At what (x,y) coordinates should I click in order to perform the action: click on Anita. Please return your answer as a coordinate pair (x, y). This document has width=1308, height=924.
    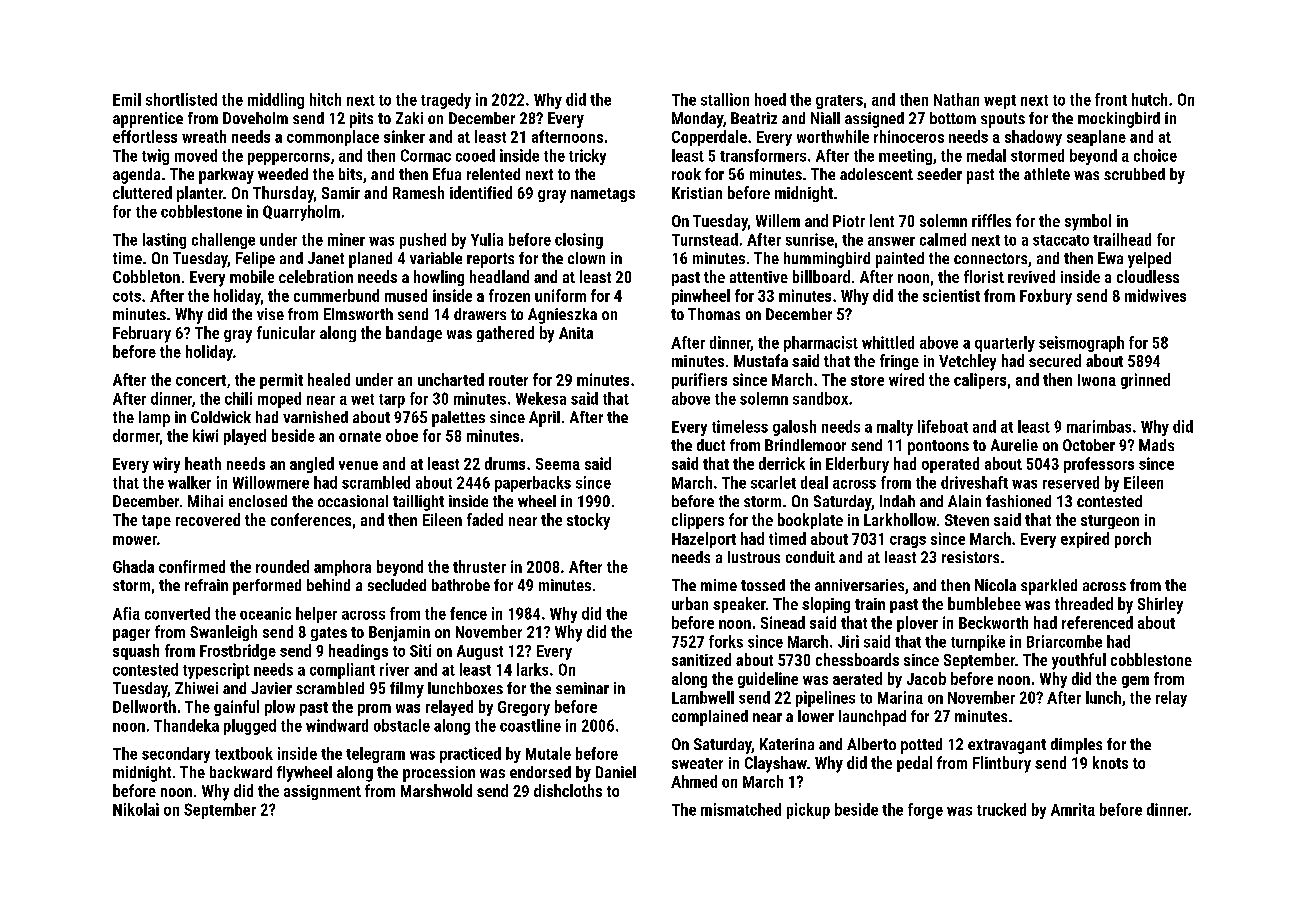
    Looking at the image, I should click on (576, 333).
